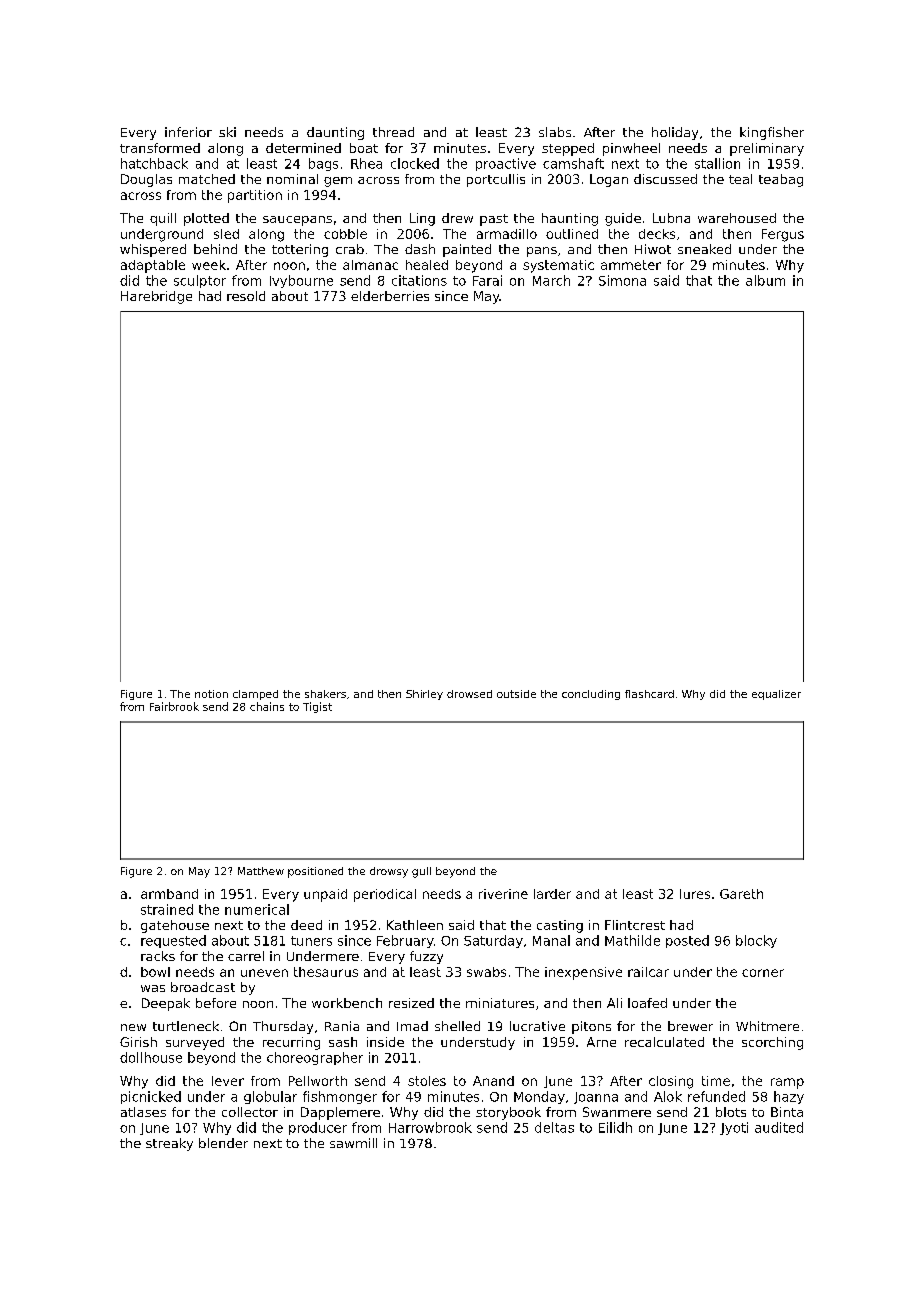 The image size is (924, 1308). I want to click on slabs, so click(555, 132).
